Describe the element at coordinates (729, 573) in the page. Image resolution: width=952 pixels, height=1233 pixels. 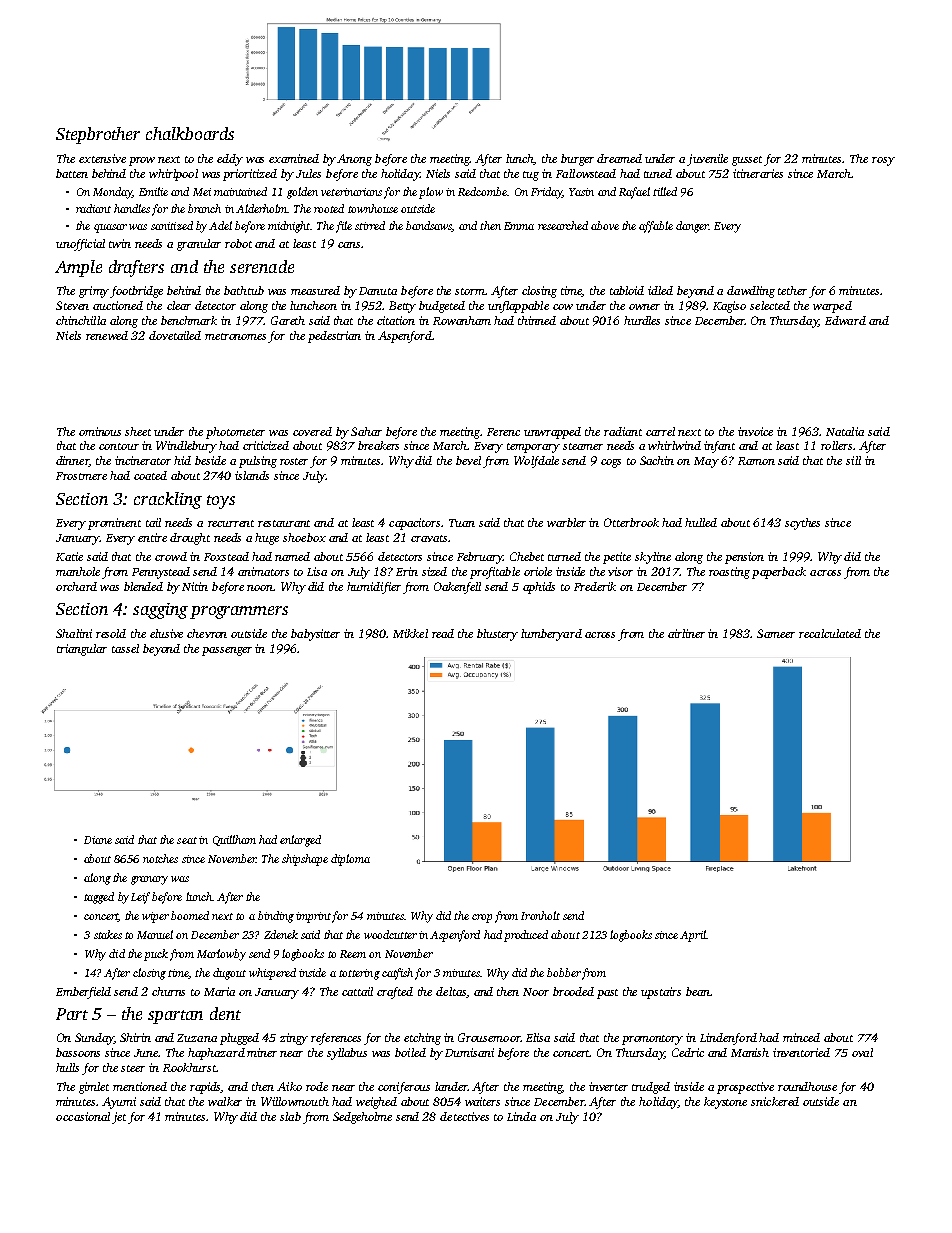
I see `roasting` at that location.
